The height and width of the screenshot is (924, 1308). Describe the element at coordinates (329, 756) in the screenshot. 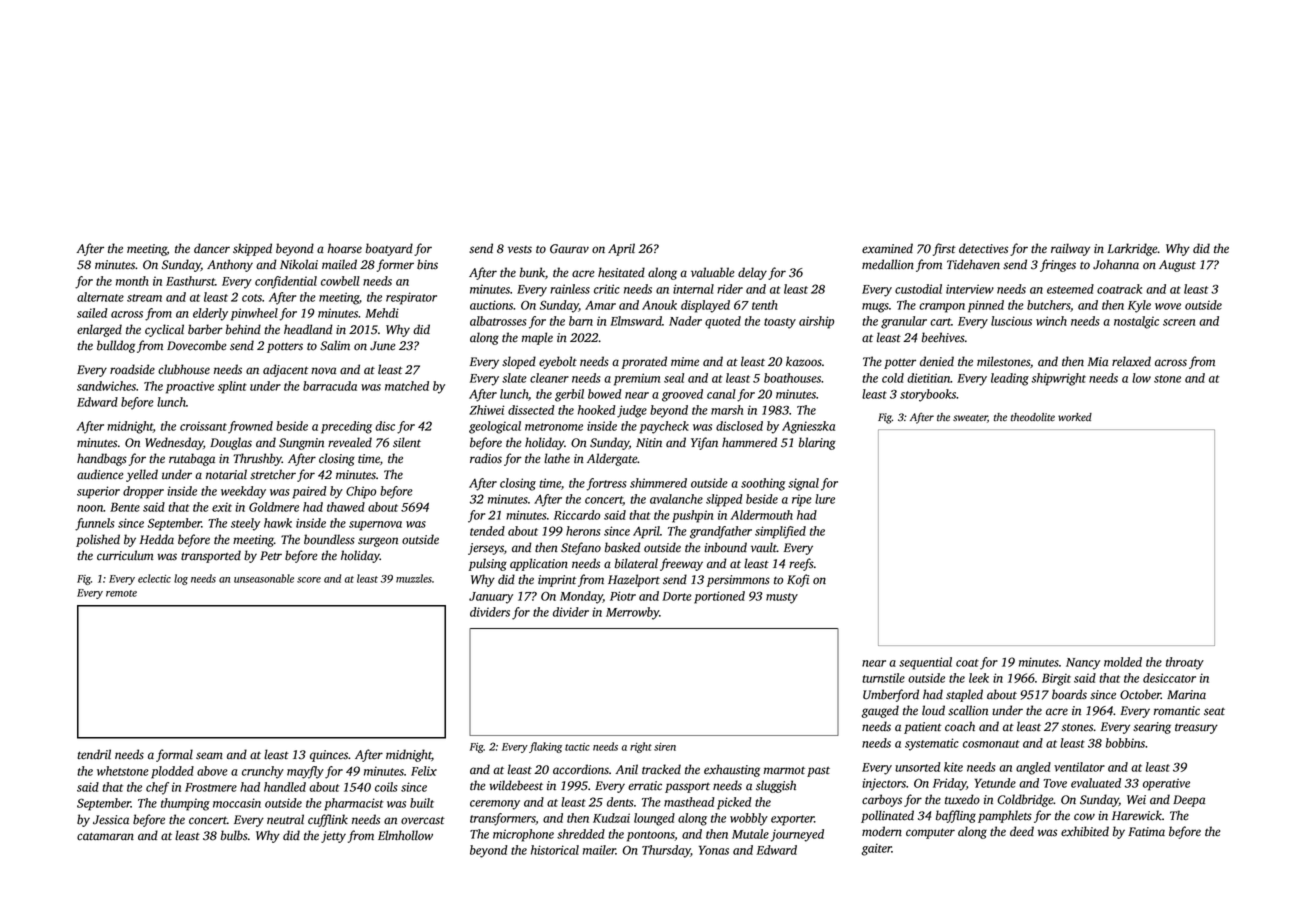

I see `quinces` at that location.
